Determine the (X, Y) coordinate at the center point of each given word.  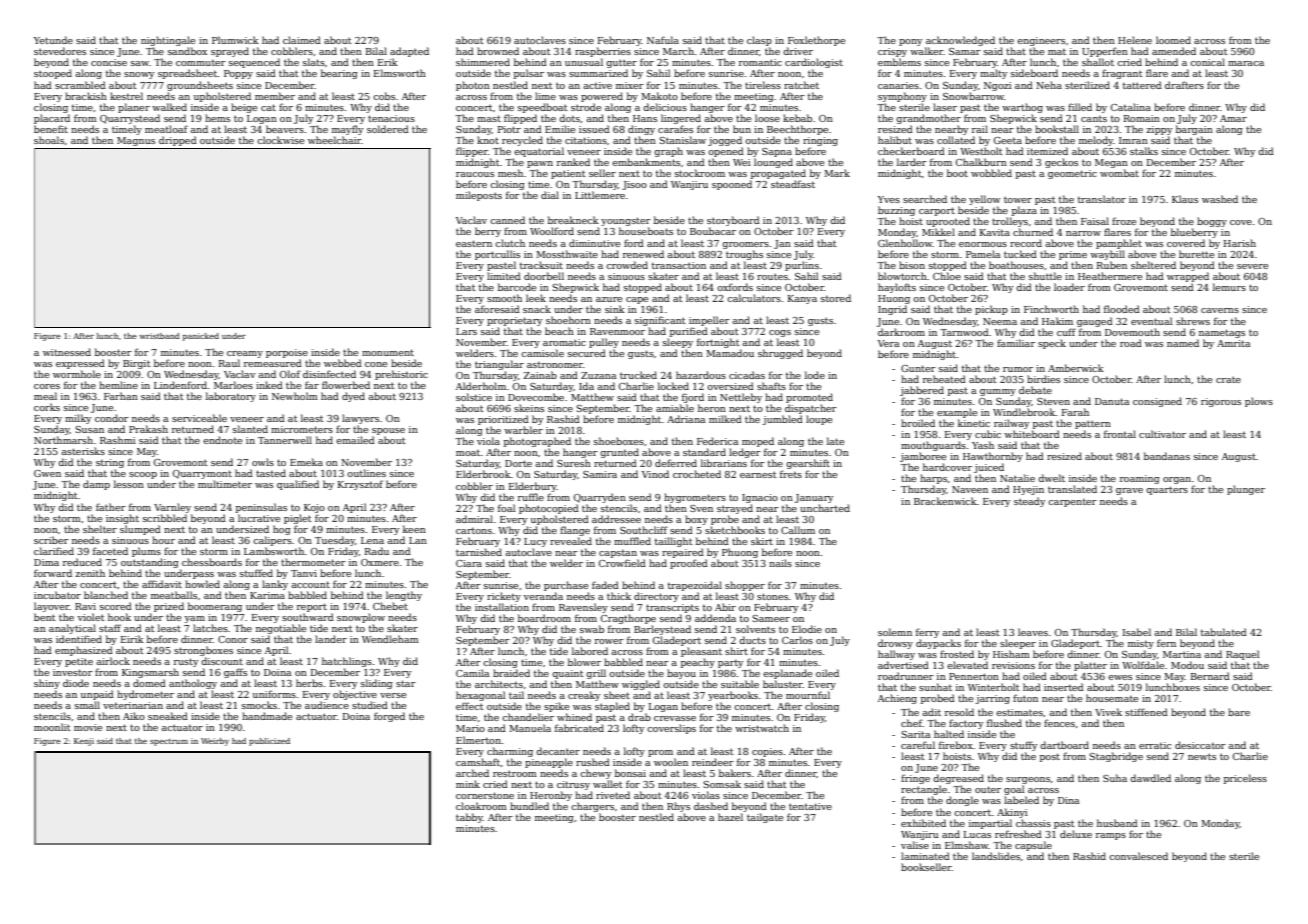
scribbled (165, 518)
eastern (474, 243)
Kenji (84, 742)
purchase (566, 586)
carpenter (1072, 502)
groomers (745, 245)
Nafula (663, 40)
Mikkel (938, 232)
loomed (1173, 40)
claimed (302, 40)
